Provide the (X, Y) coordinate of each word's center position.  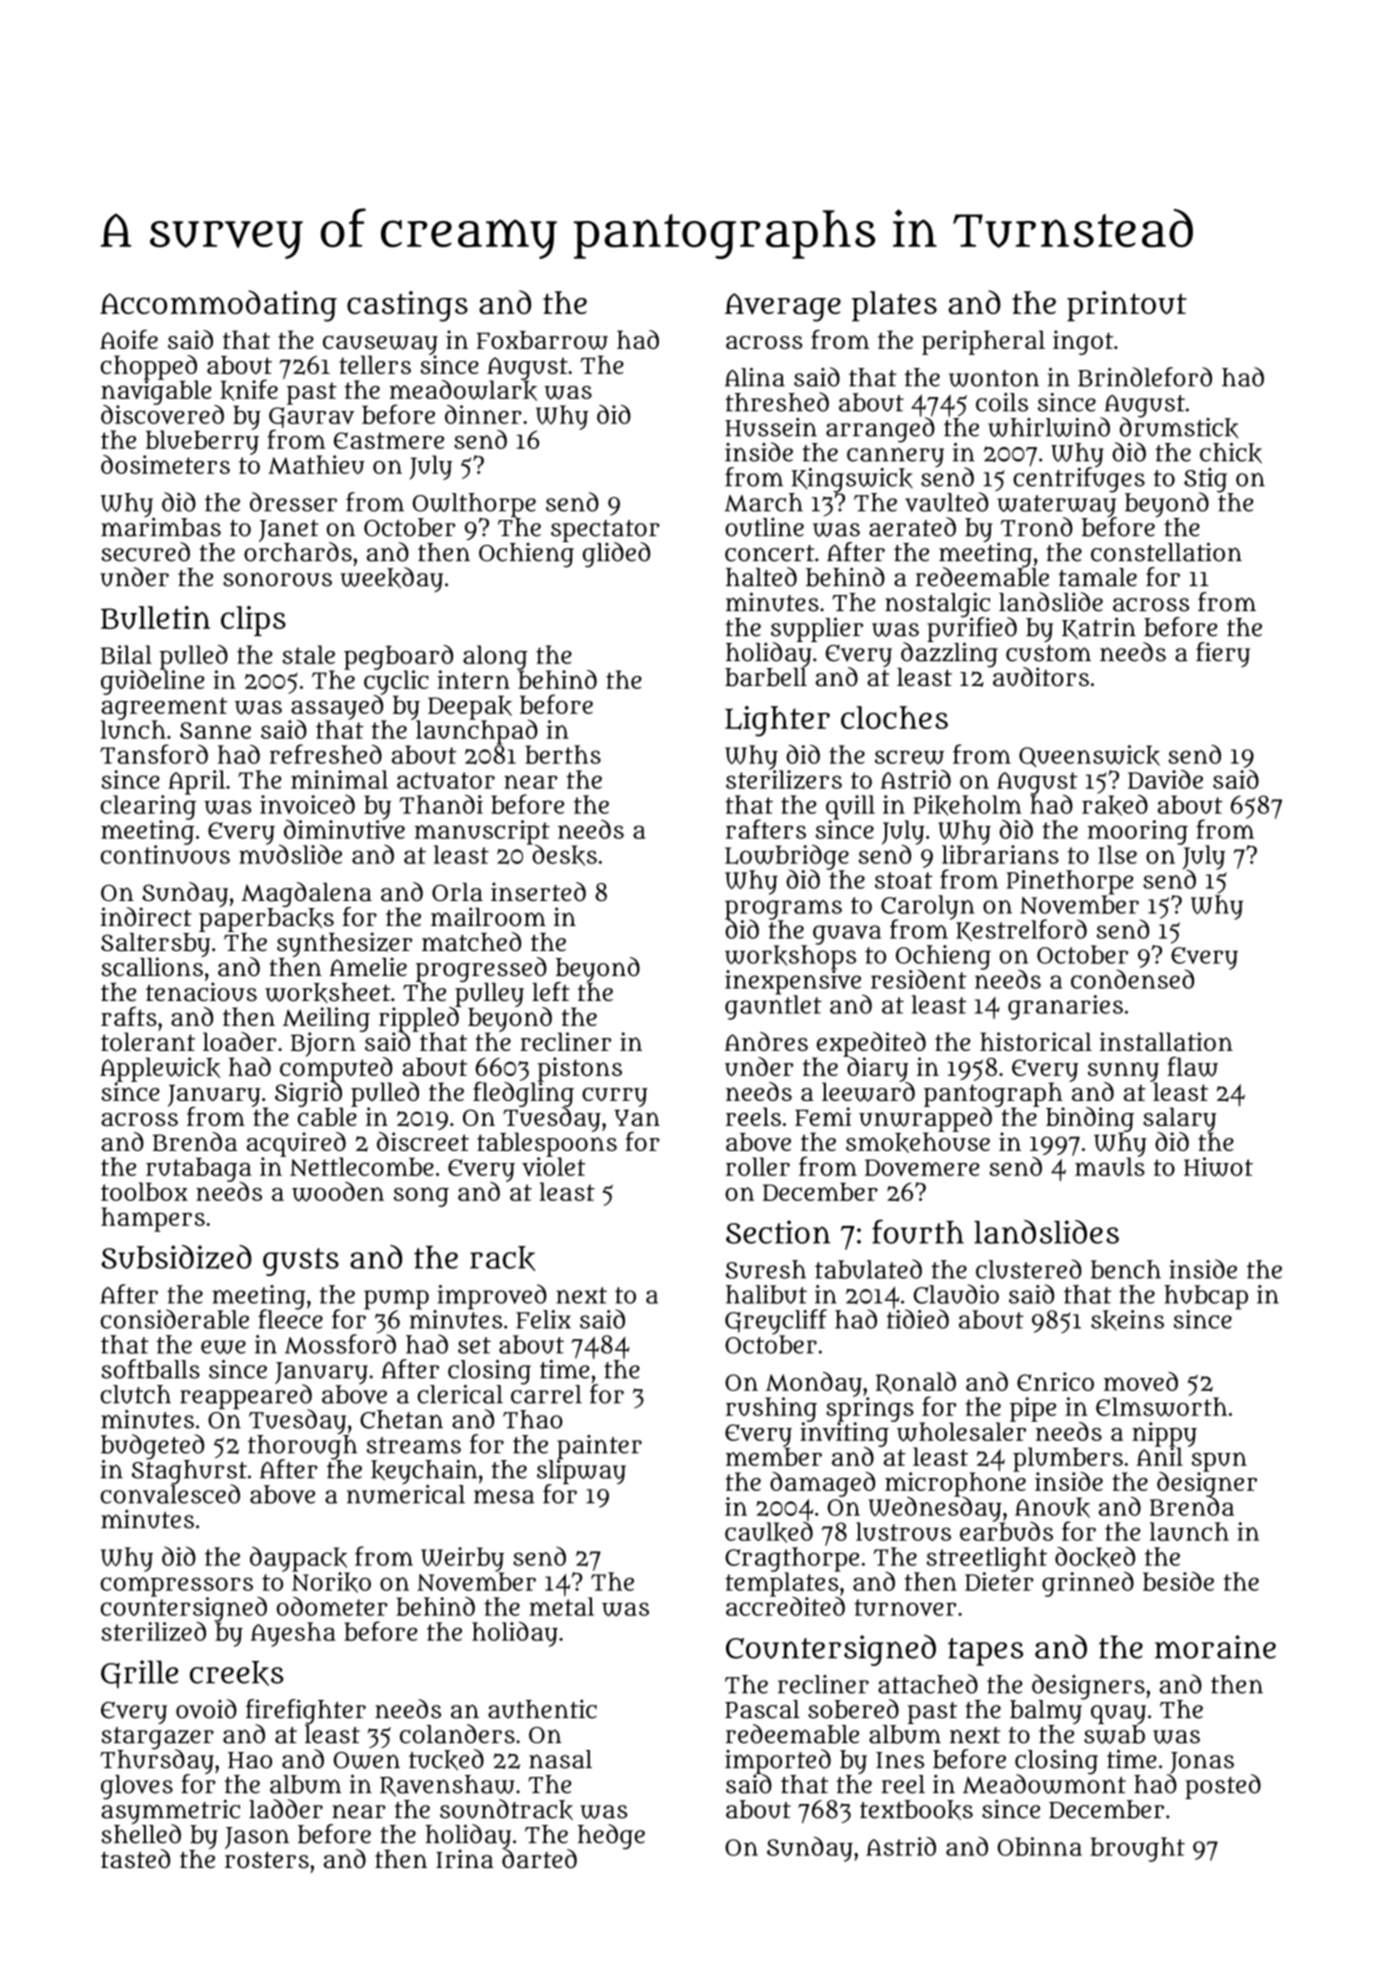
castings (407, 306)
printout (1127, 306)
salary (1179, 1119)
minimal (339, 779)
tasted (135, 1859)
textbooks (916, 1810)
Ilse (1117, 854)
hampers (153, 1219)
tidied (918, 1319)
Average (783, 307)
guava (847, 935)
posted (1223, 1786)
